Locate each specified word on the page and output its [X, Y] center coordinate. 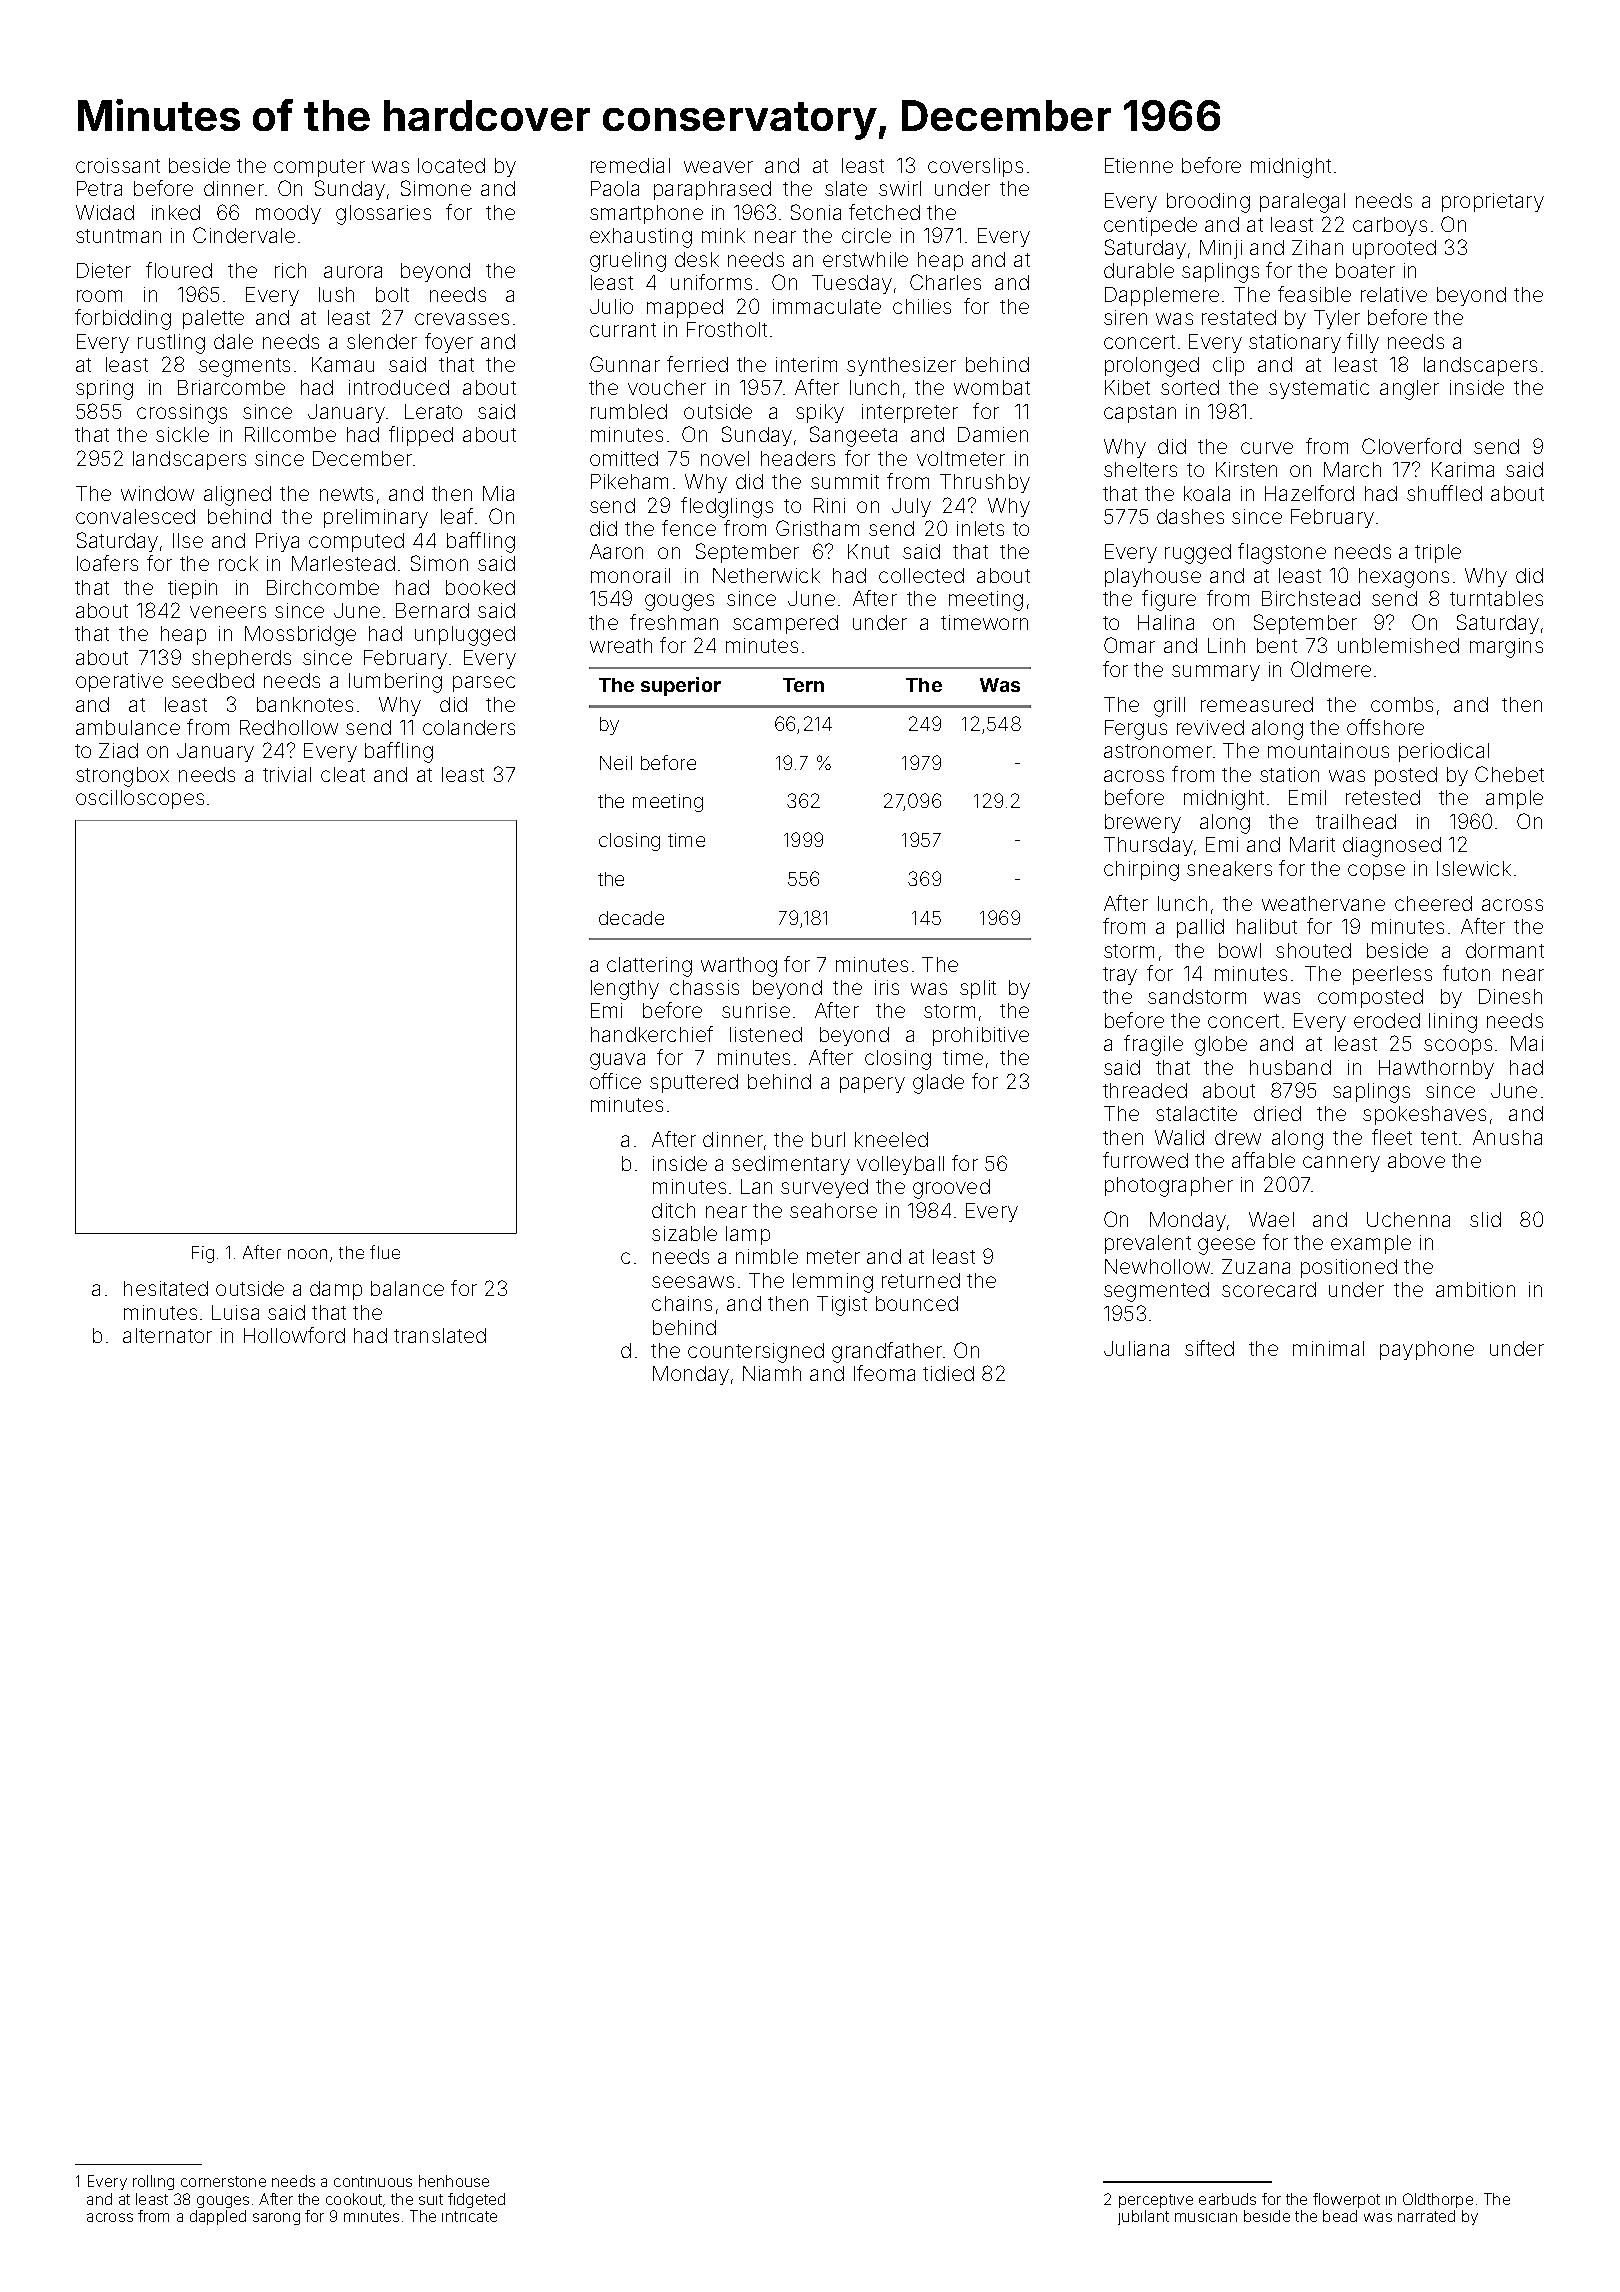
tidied [948, 1373]
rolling [153, 2182]
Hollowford [294, 1335]
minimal [1328, 1348]
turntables [1496, 598]
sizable [684, 1233]
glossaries [383, 215]
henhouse [454, 2181]
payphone [1427, 1350]
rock [238, 563]
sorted [1190, 387]
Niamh [772, 1373]
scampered [785, 624]
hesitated [166, 1288]
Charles [945, 282]
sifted [1209, 1348]
